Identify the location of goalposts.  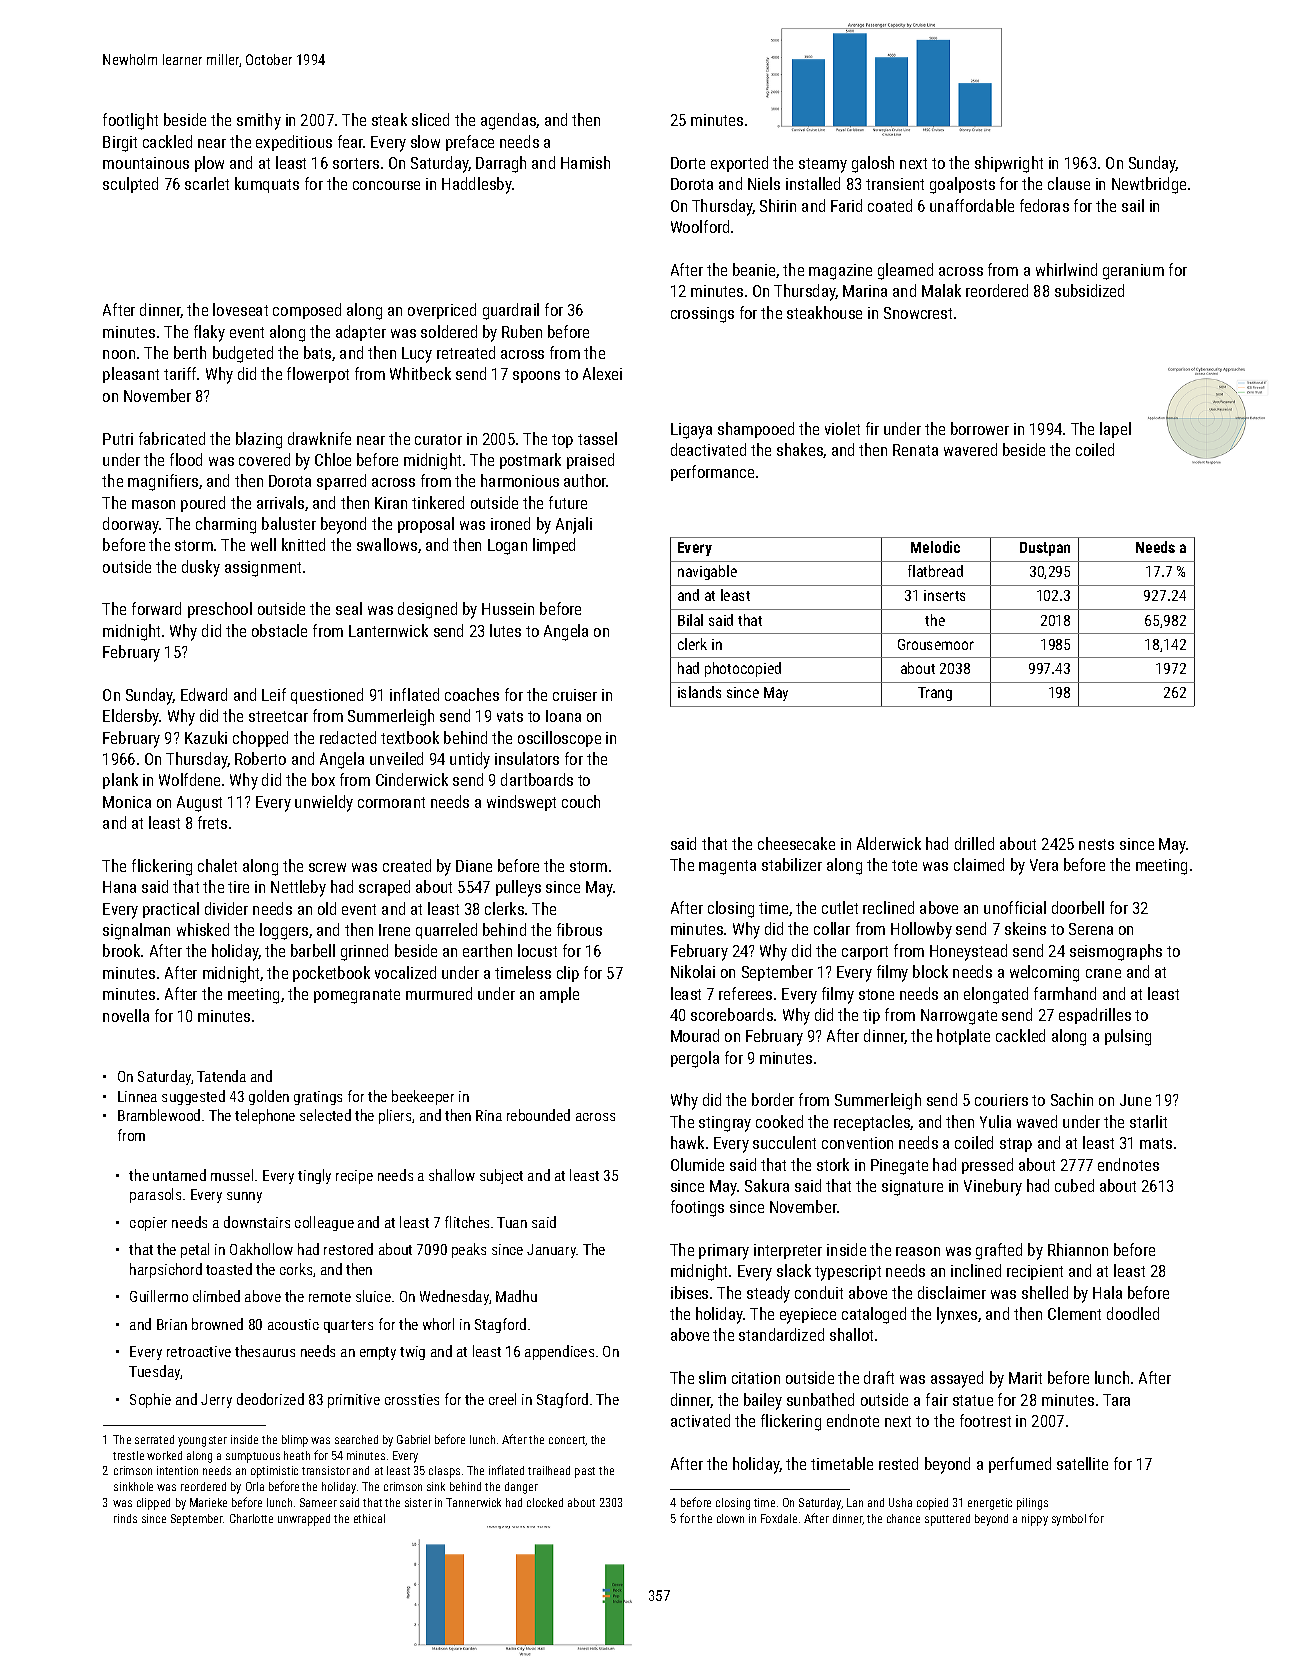
(962, 185).
